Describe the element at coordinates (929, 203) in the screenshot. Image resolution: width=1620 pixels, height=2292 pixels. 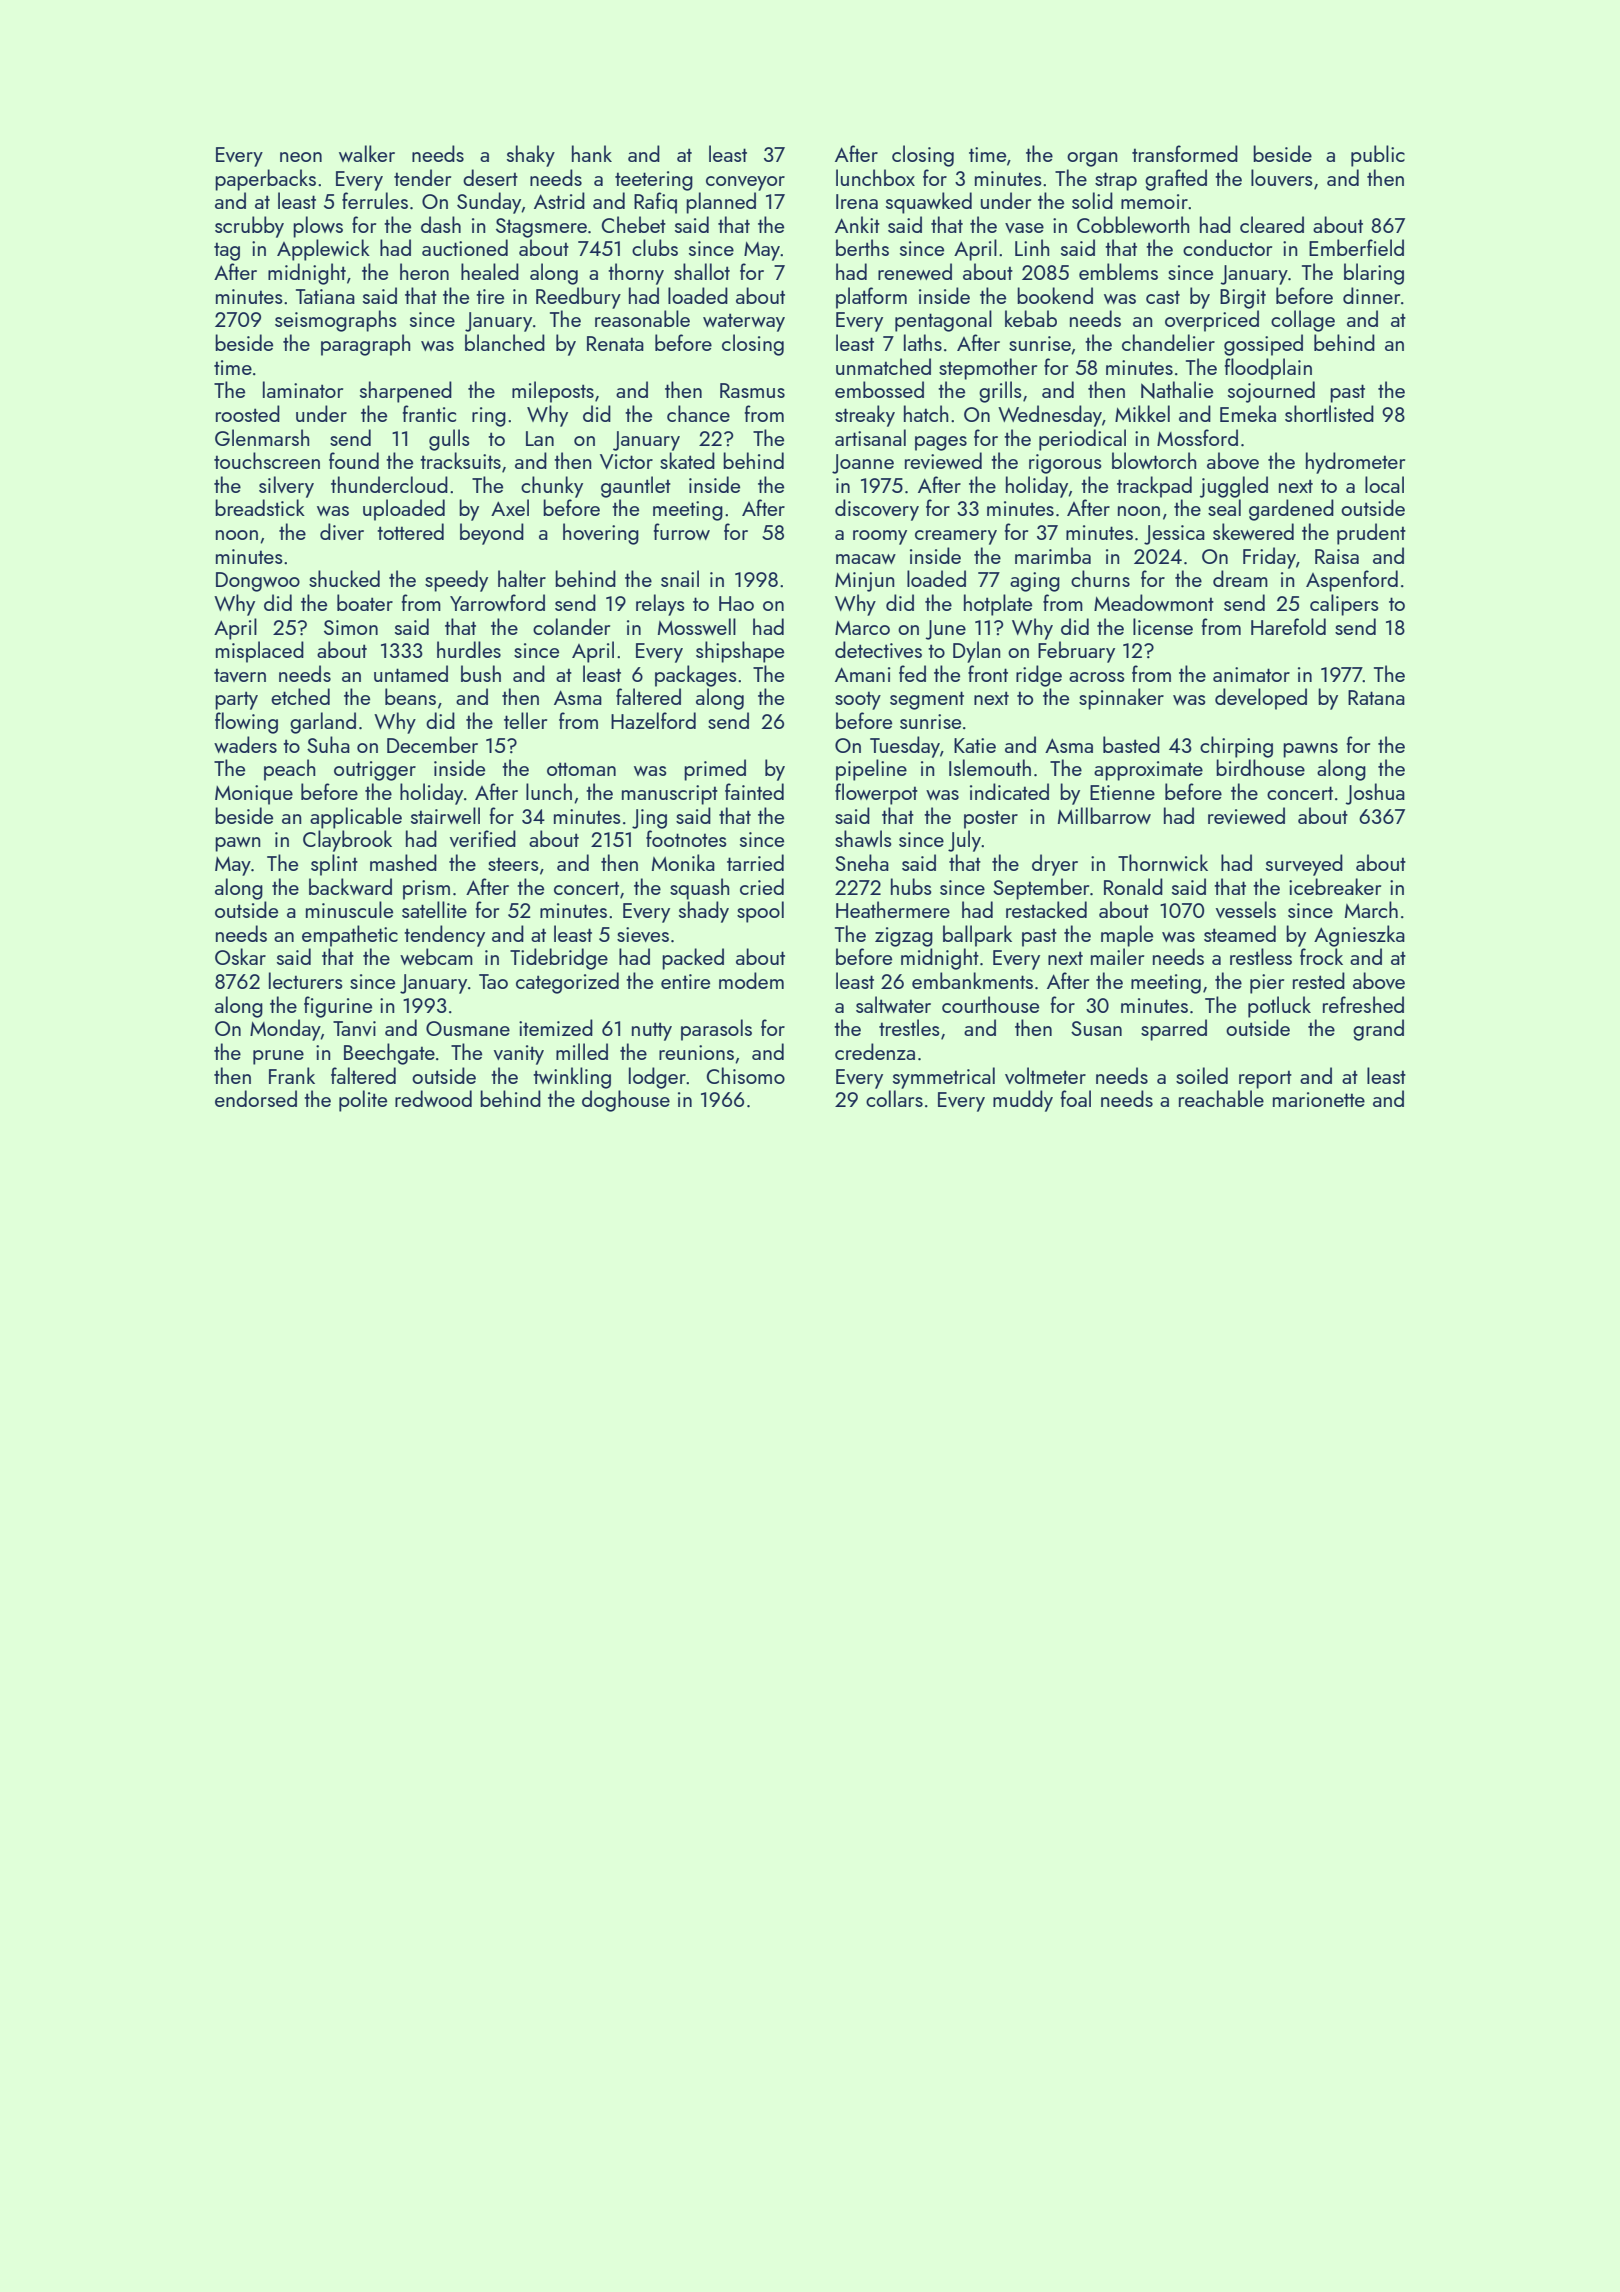
I see `squawked` at that location.
